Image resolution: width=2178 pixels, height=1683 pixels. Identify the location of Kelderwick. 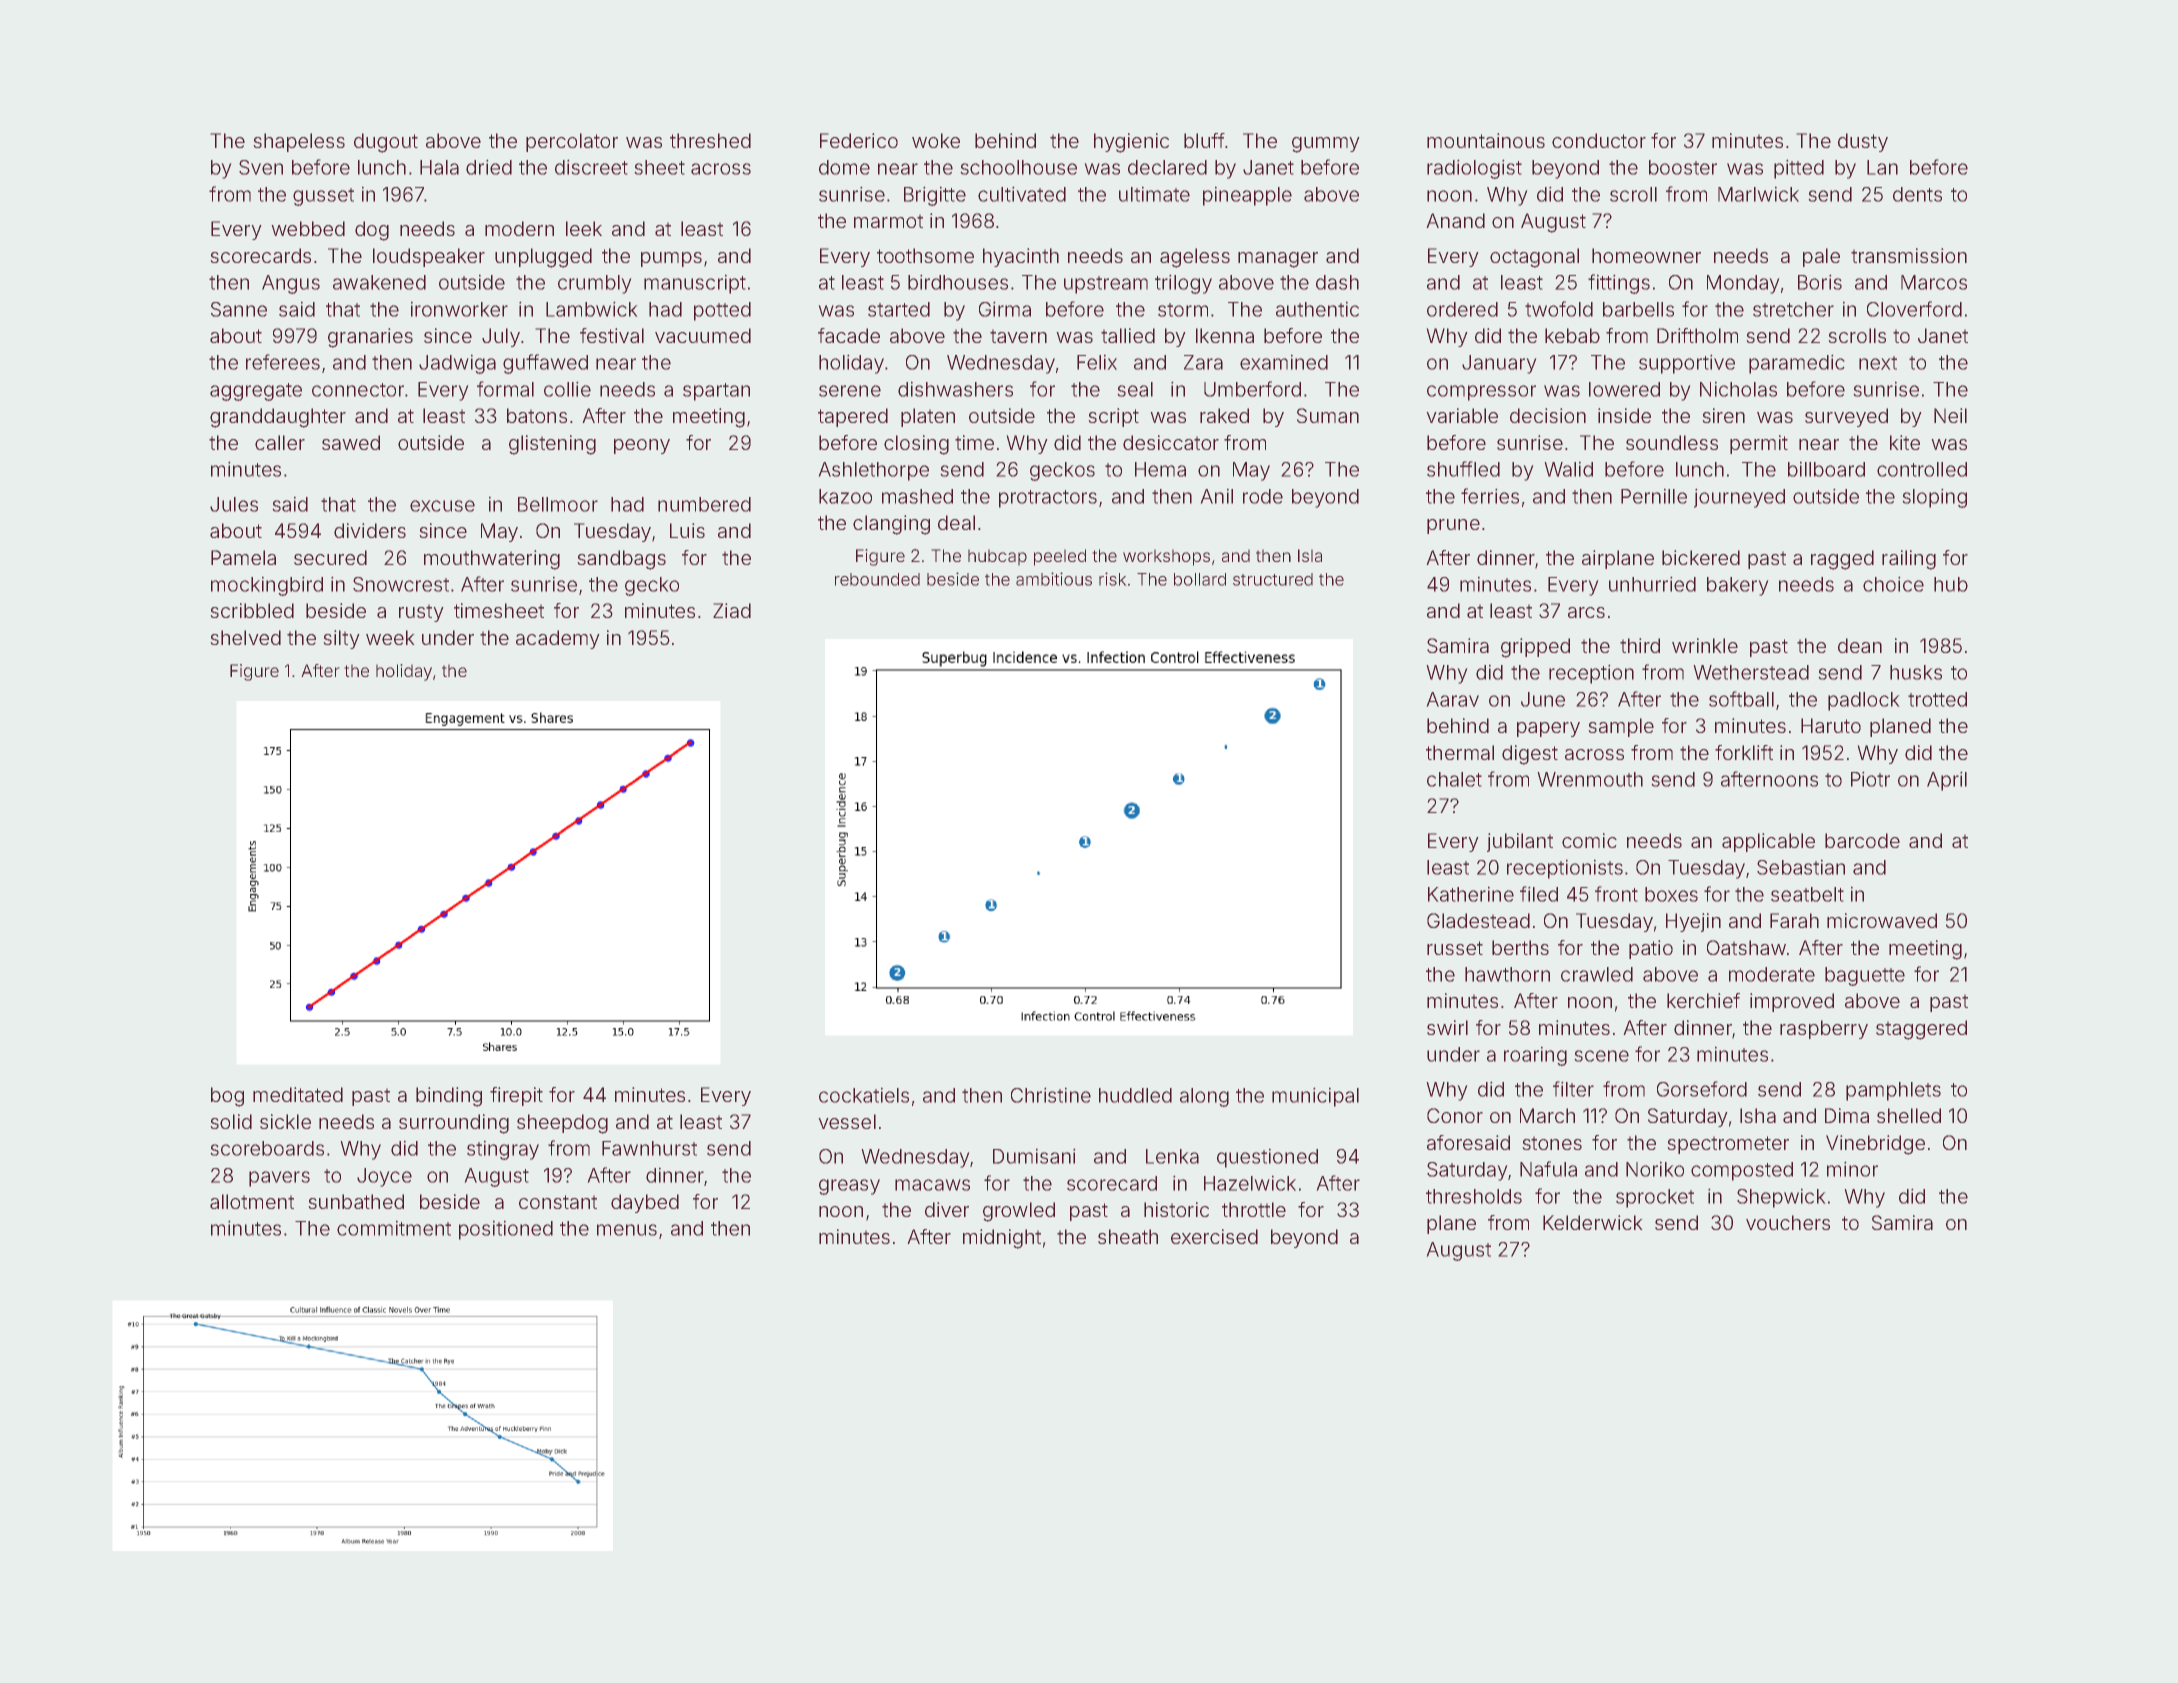
(1592, 1222).
